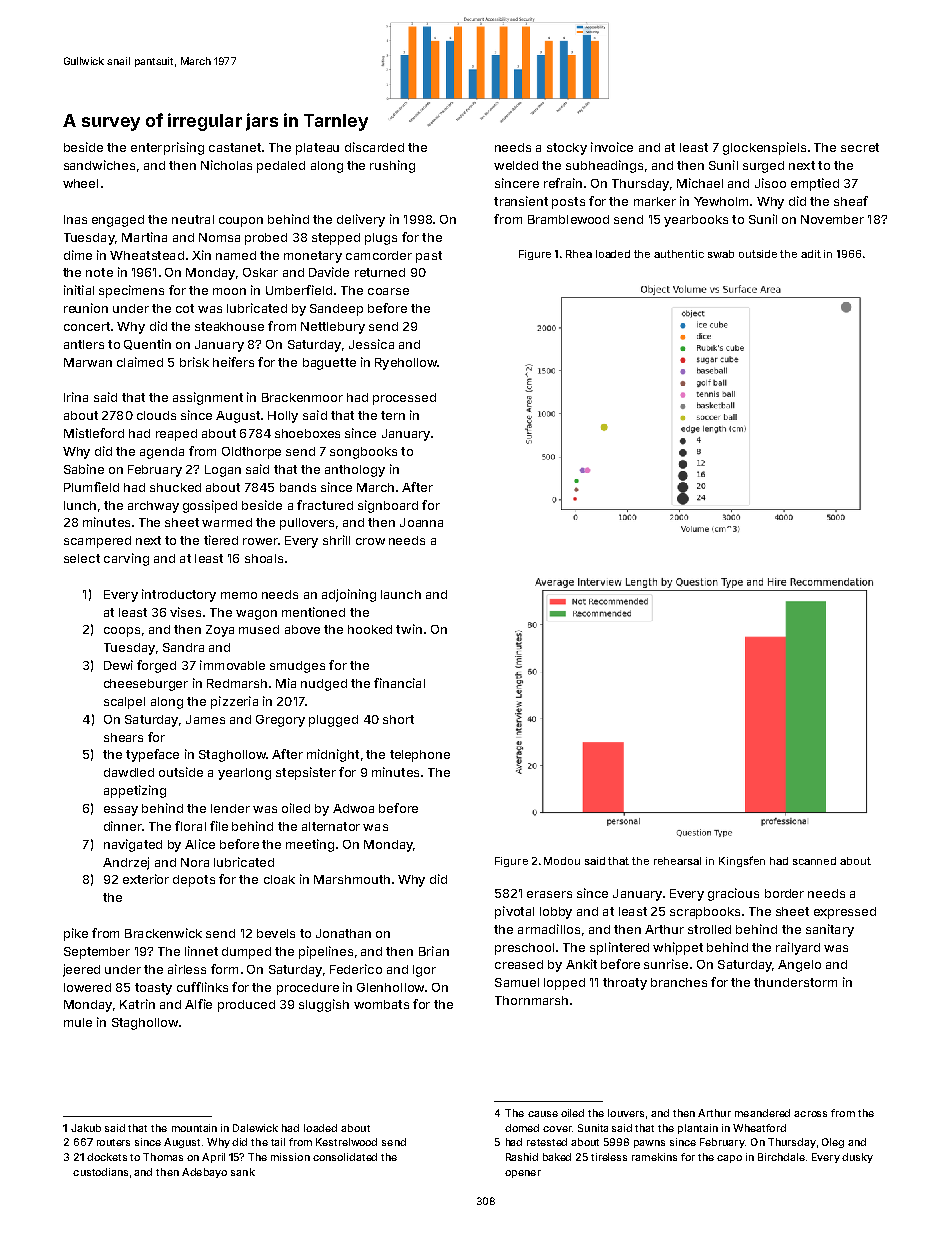  Describe the element at coordinates (860, 147) in the document. I see `secret` at that location.
